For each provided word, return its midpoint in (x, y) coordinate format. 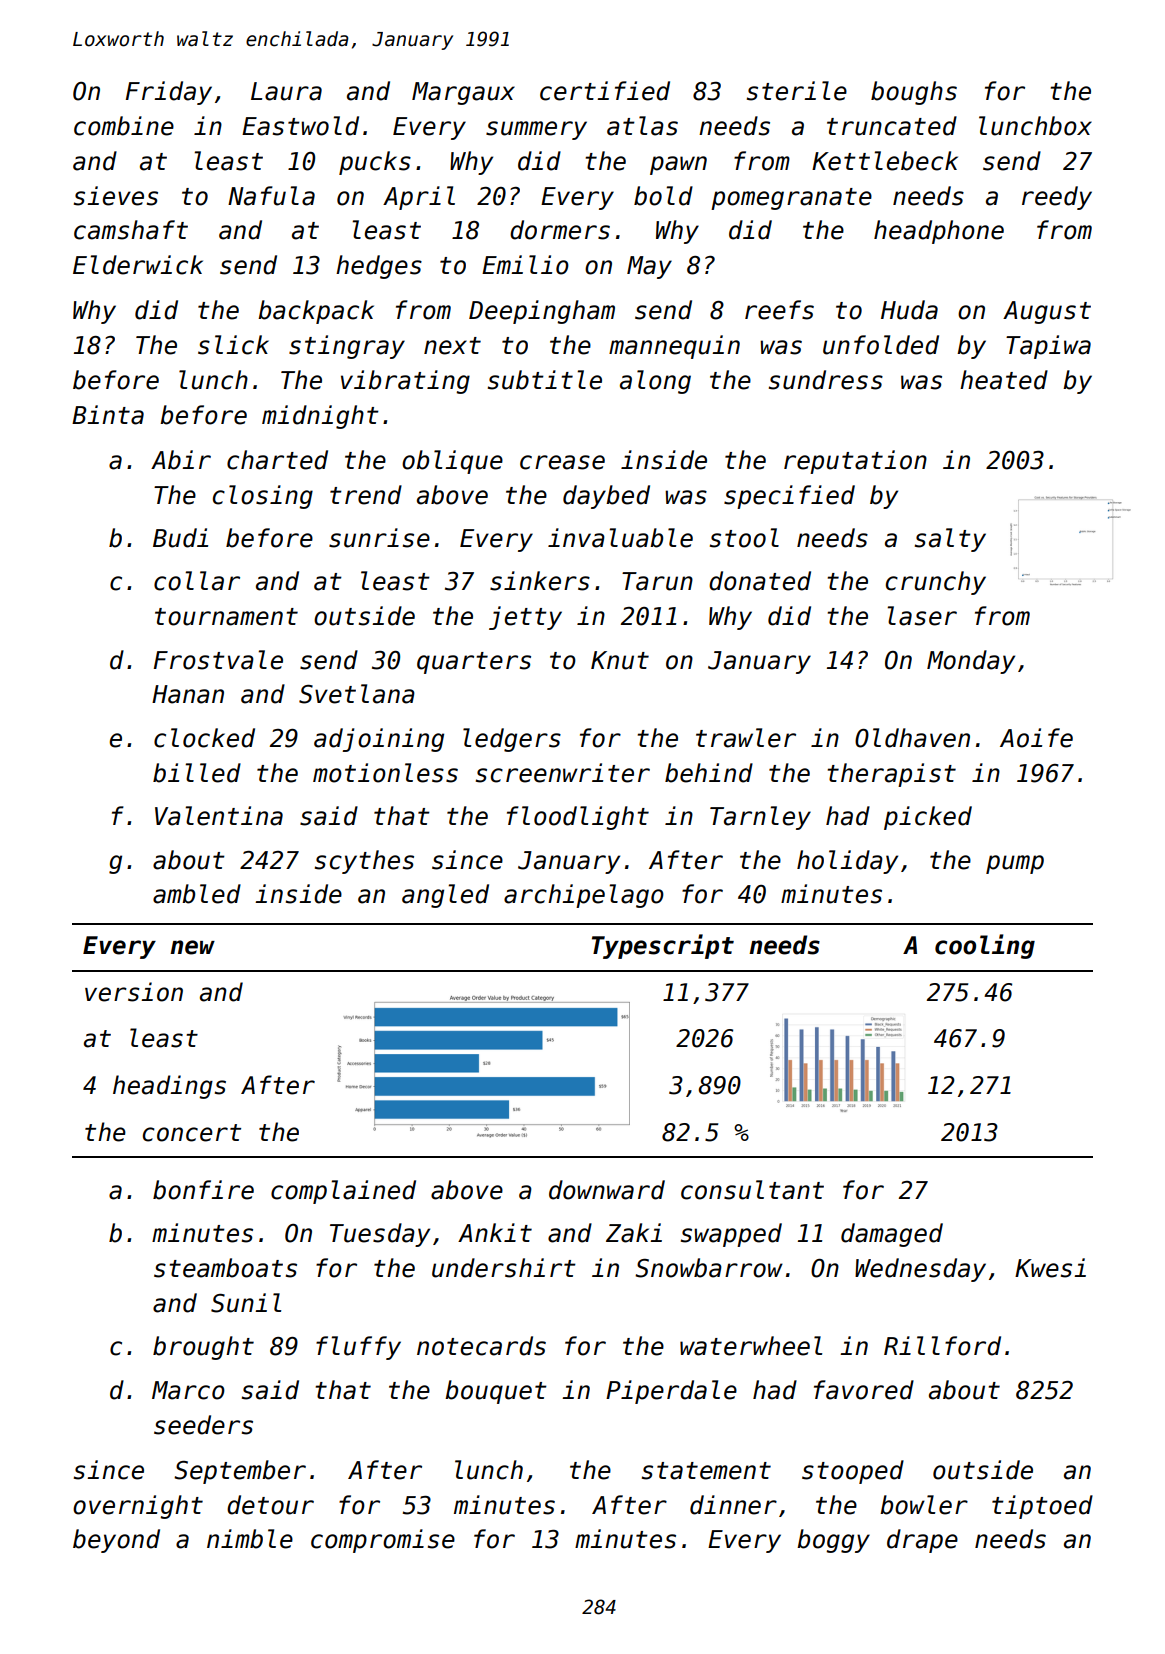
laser (922, 616)
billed (197, 773)
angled (445, 896)
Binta (108, 415)
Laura (286, 91)
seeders (203, 1425)
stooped (853, 1472)
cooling (985, 946)
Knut (620, 660)
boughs (914, 93)
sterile (797, 91)
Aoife (1036, 738)
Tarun (657, 581)
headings (169, 1087)
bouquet (496, 1392)
